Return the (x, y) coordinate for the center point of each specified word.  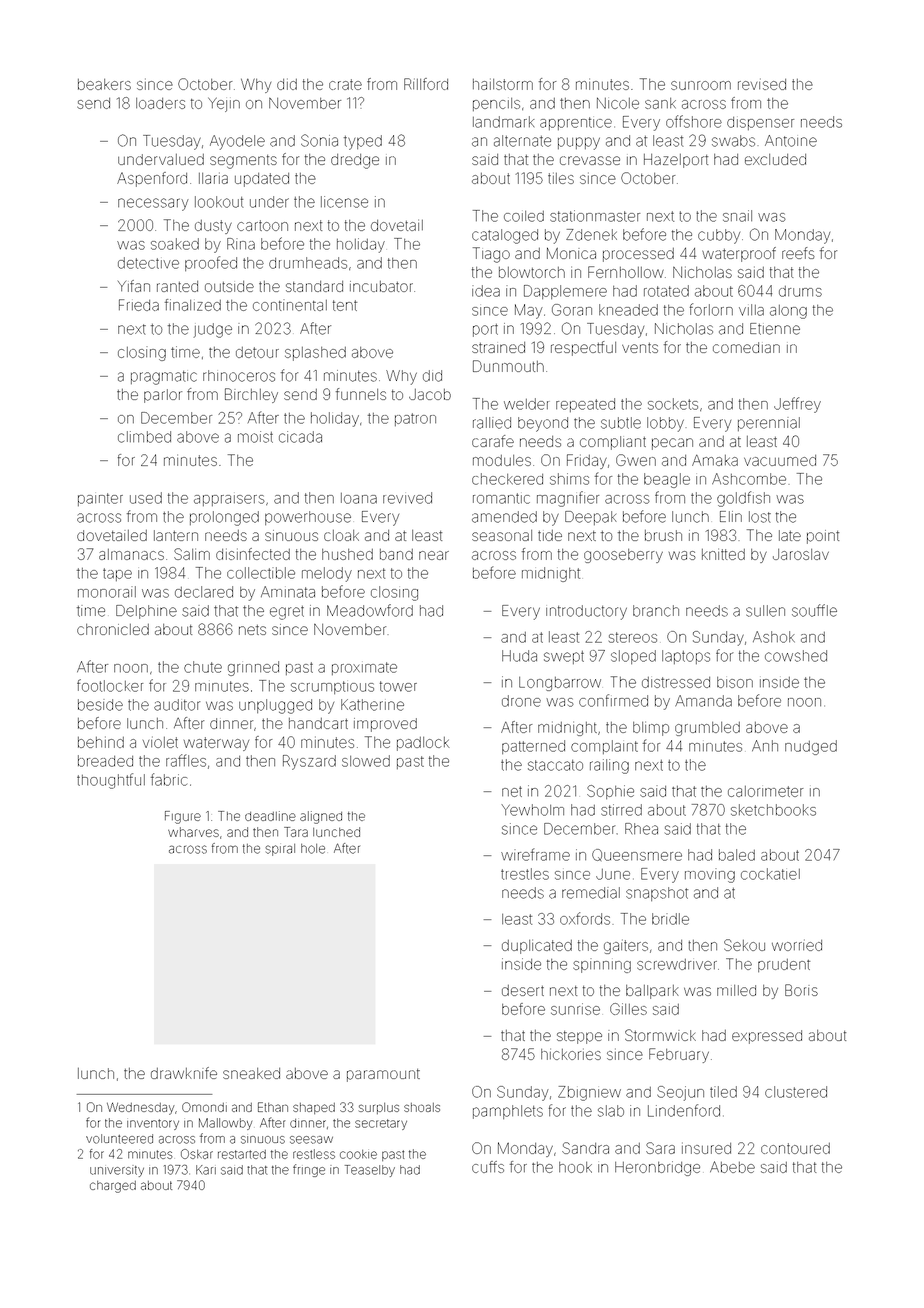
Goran (572, 310)
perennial (769, 424)
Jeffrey (797, 405)
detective (148, 263)
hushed (347, 554)
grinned (253, 668)
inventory (153, 1124)
